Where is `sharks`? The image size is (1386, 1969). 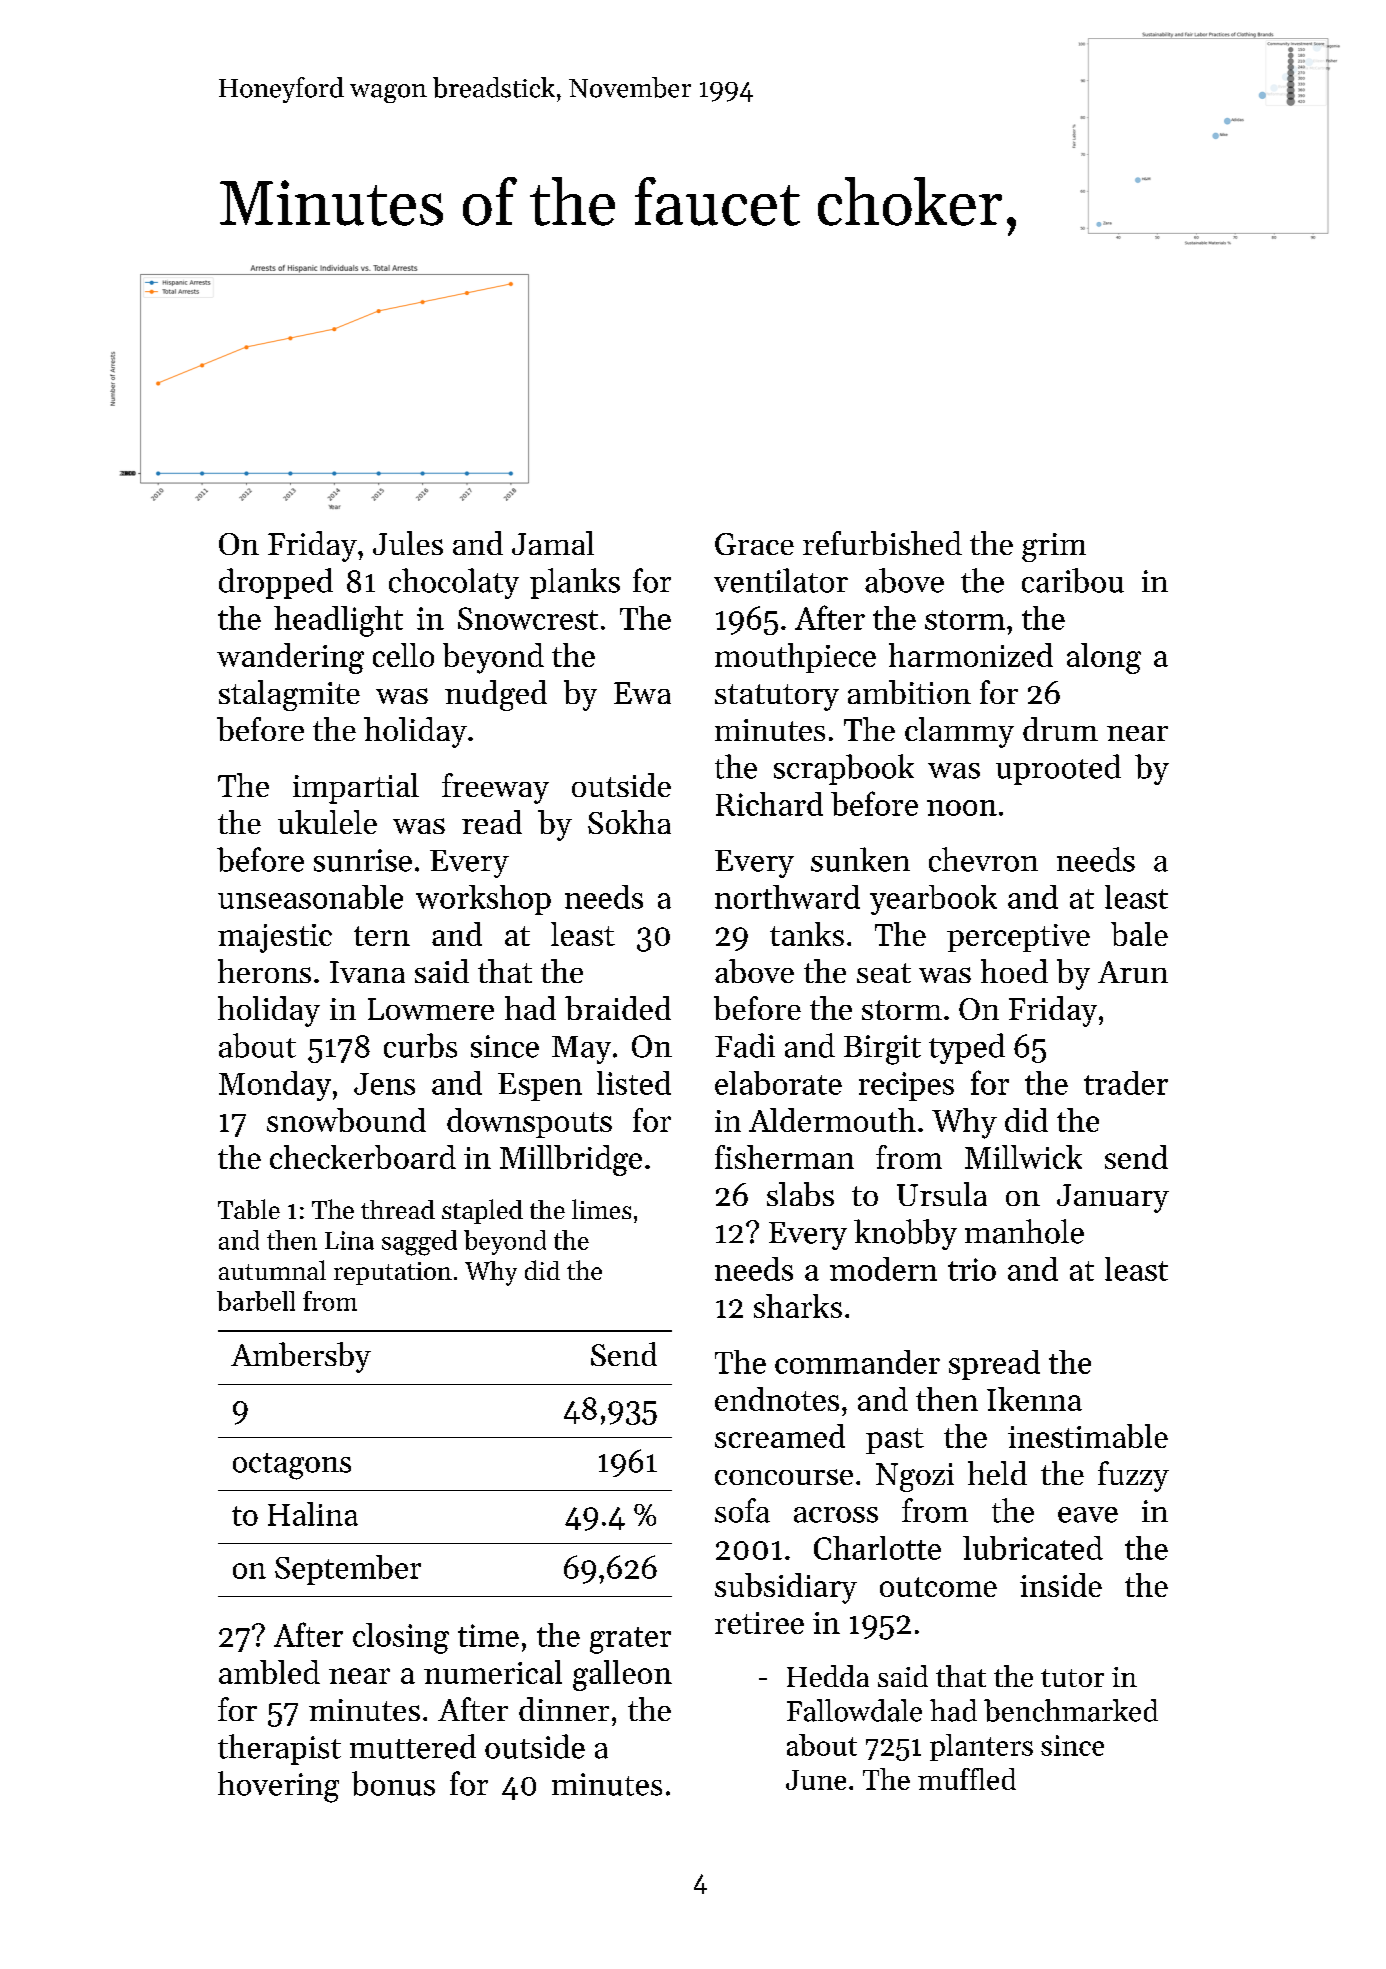 sharks is located at coordinates (798, 1306).
